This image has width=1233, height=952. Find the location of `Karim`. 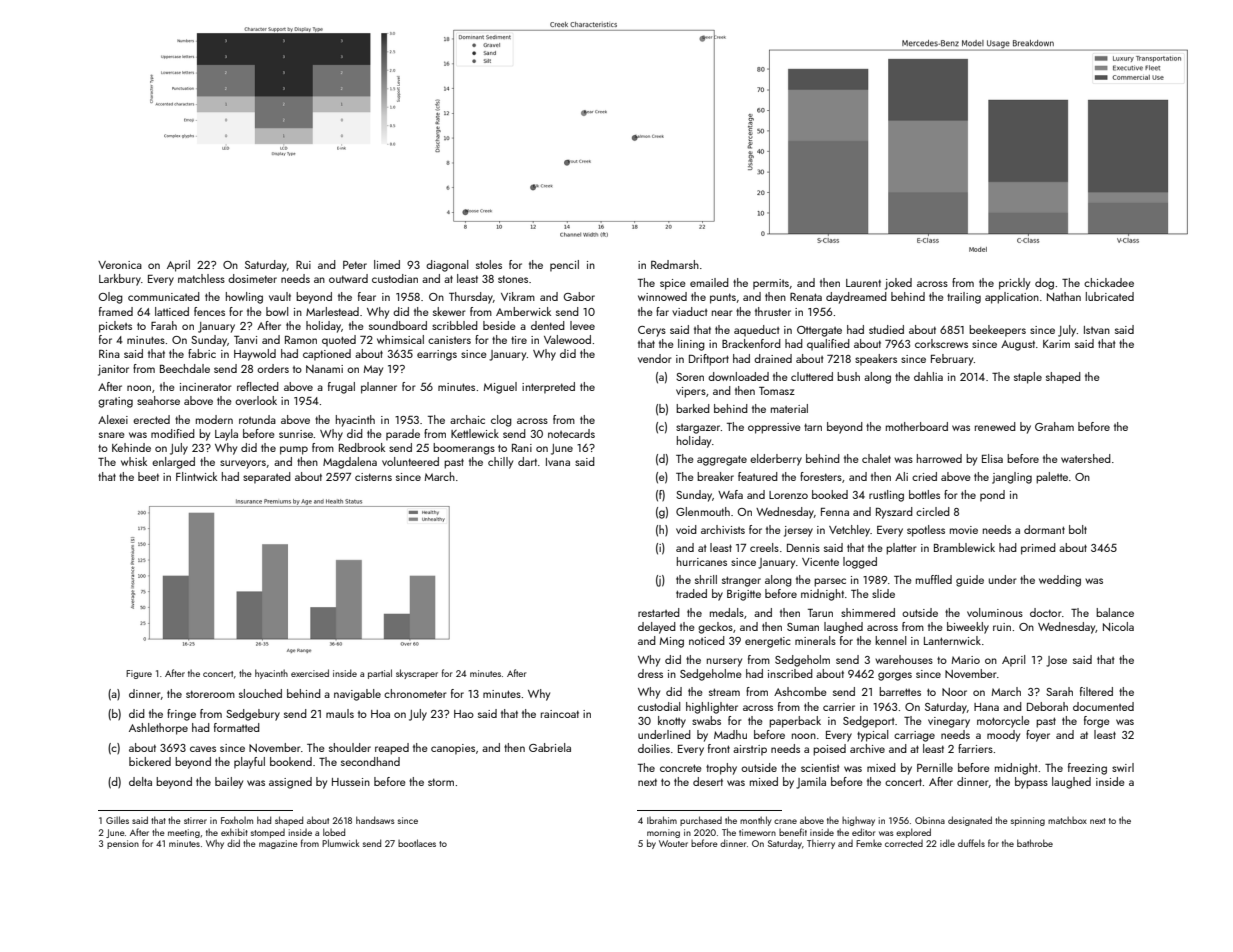

Karim is located at coordinates (1056, 344).
